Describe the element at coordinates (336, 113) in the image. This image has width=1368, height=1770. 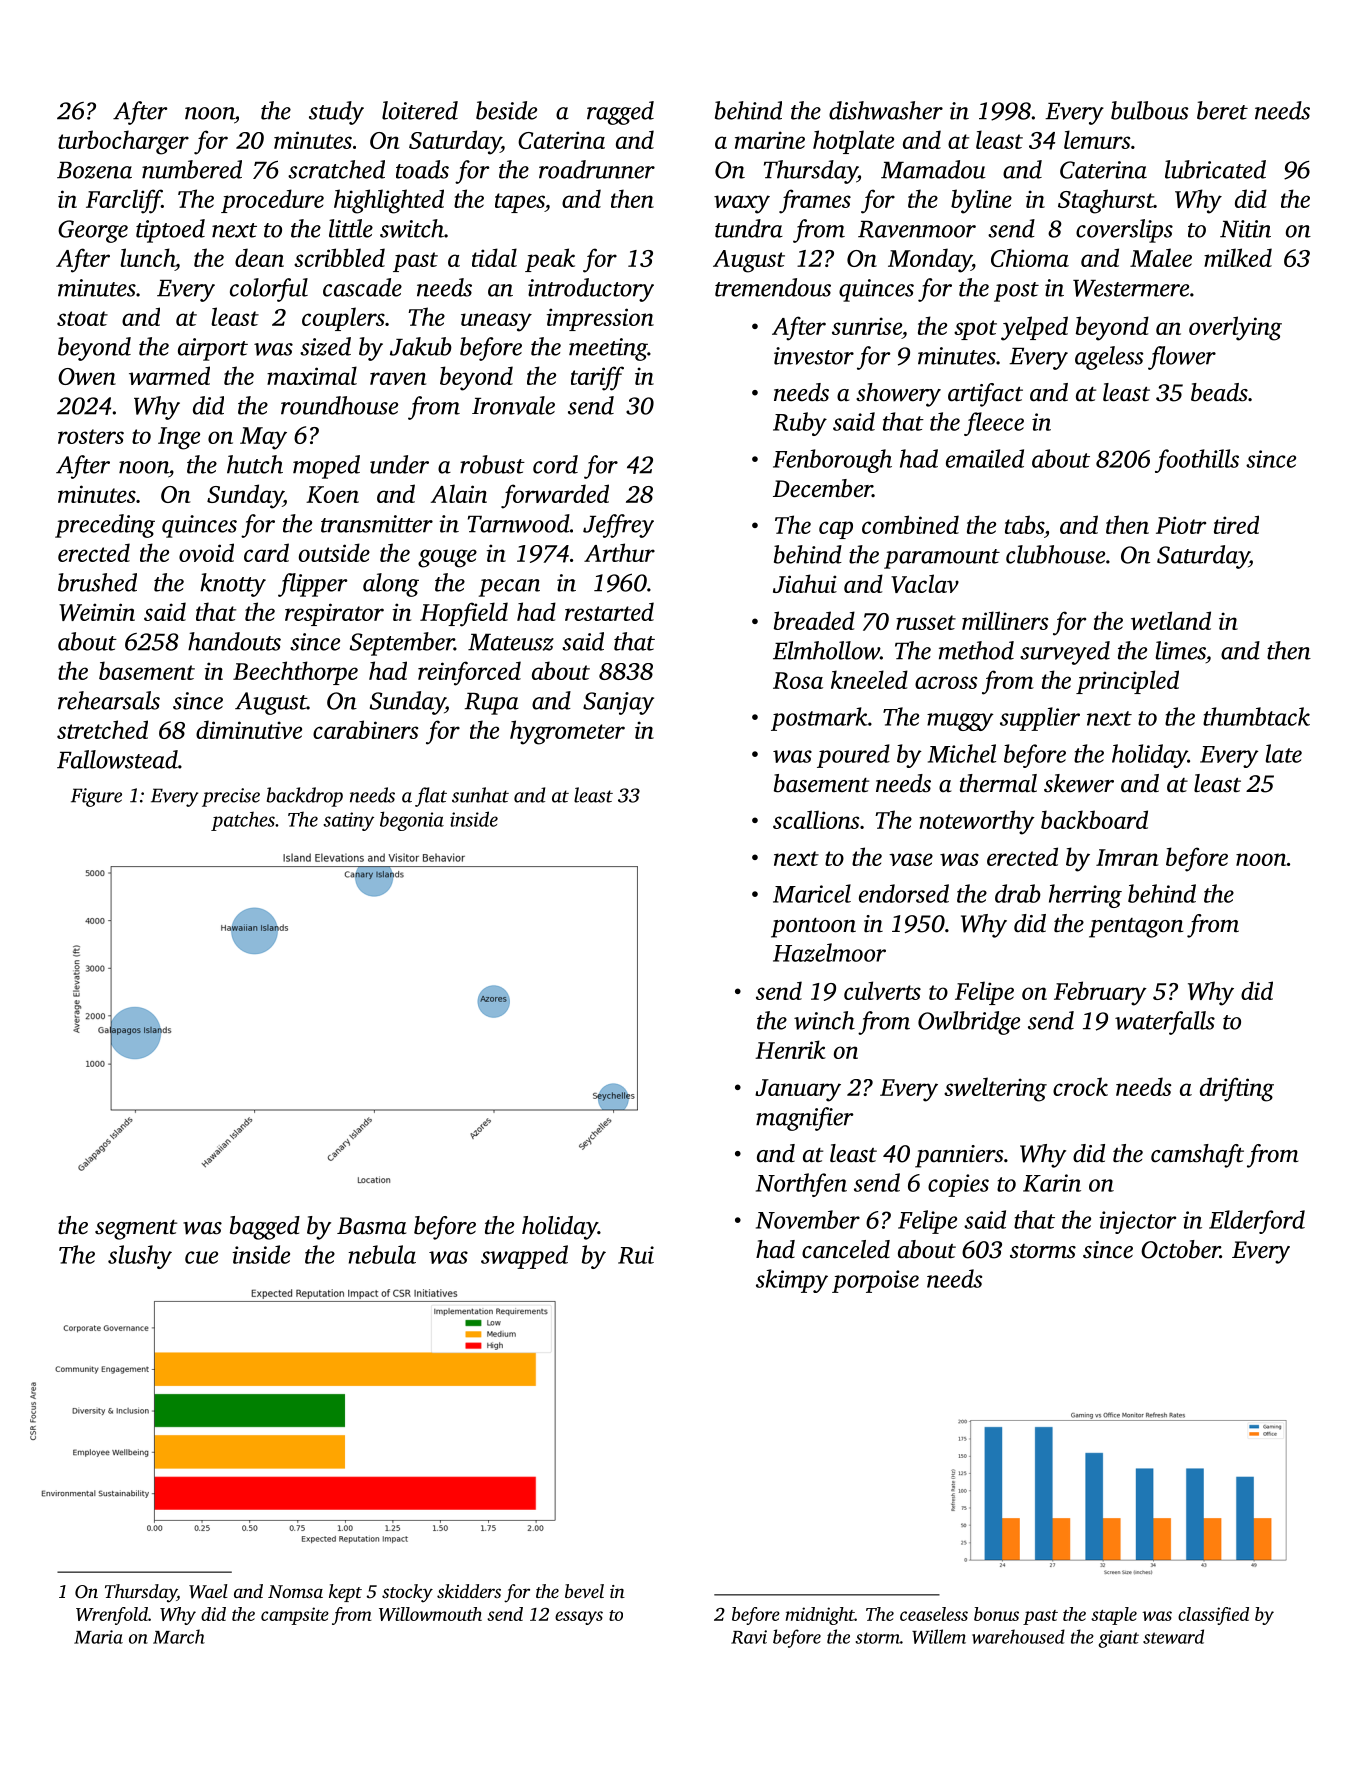
I see `study` at that location.
